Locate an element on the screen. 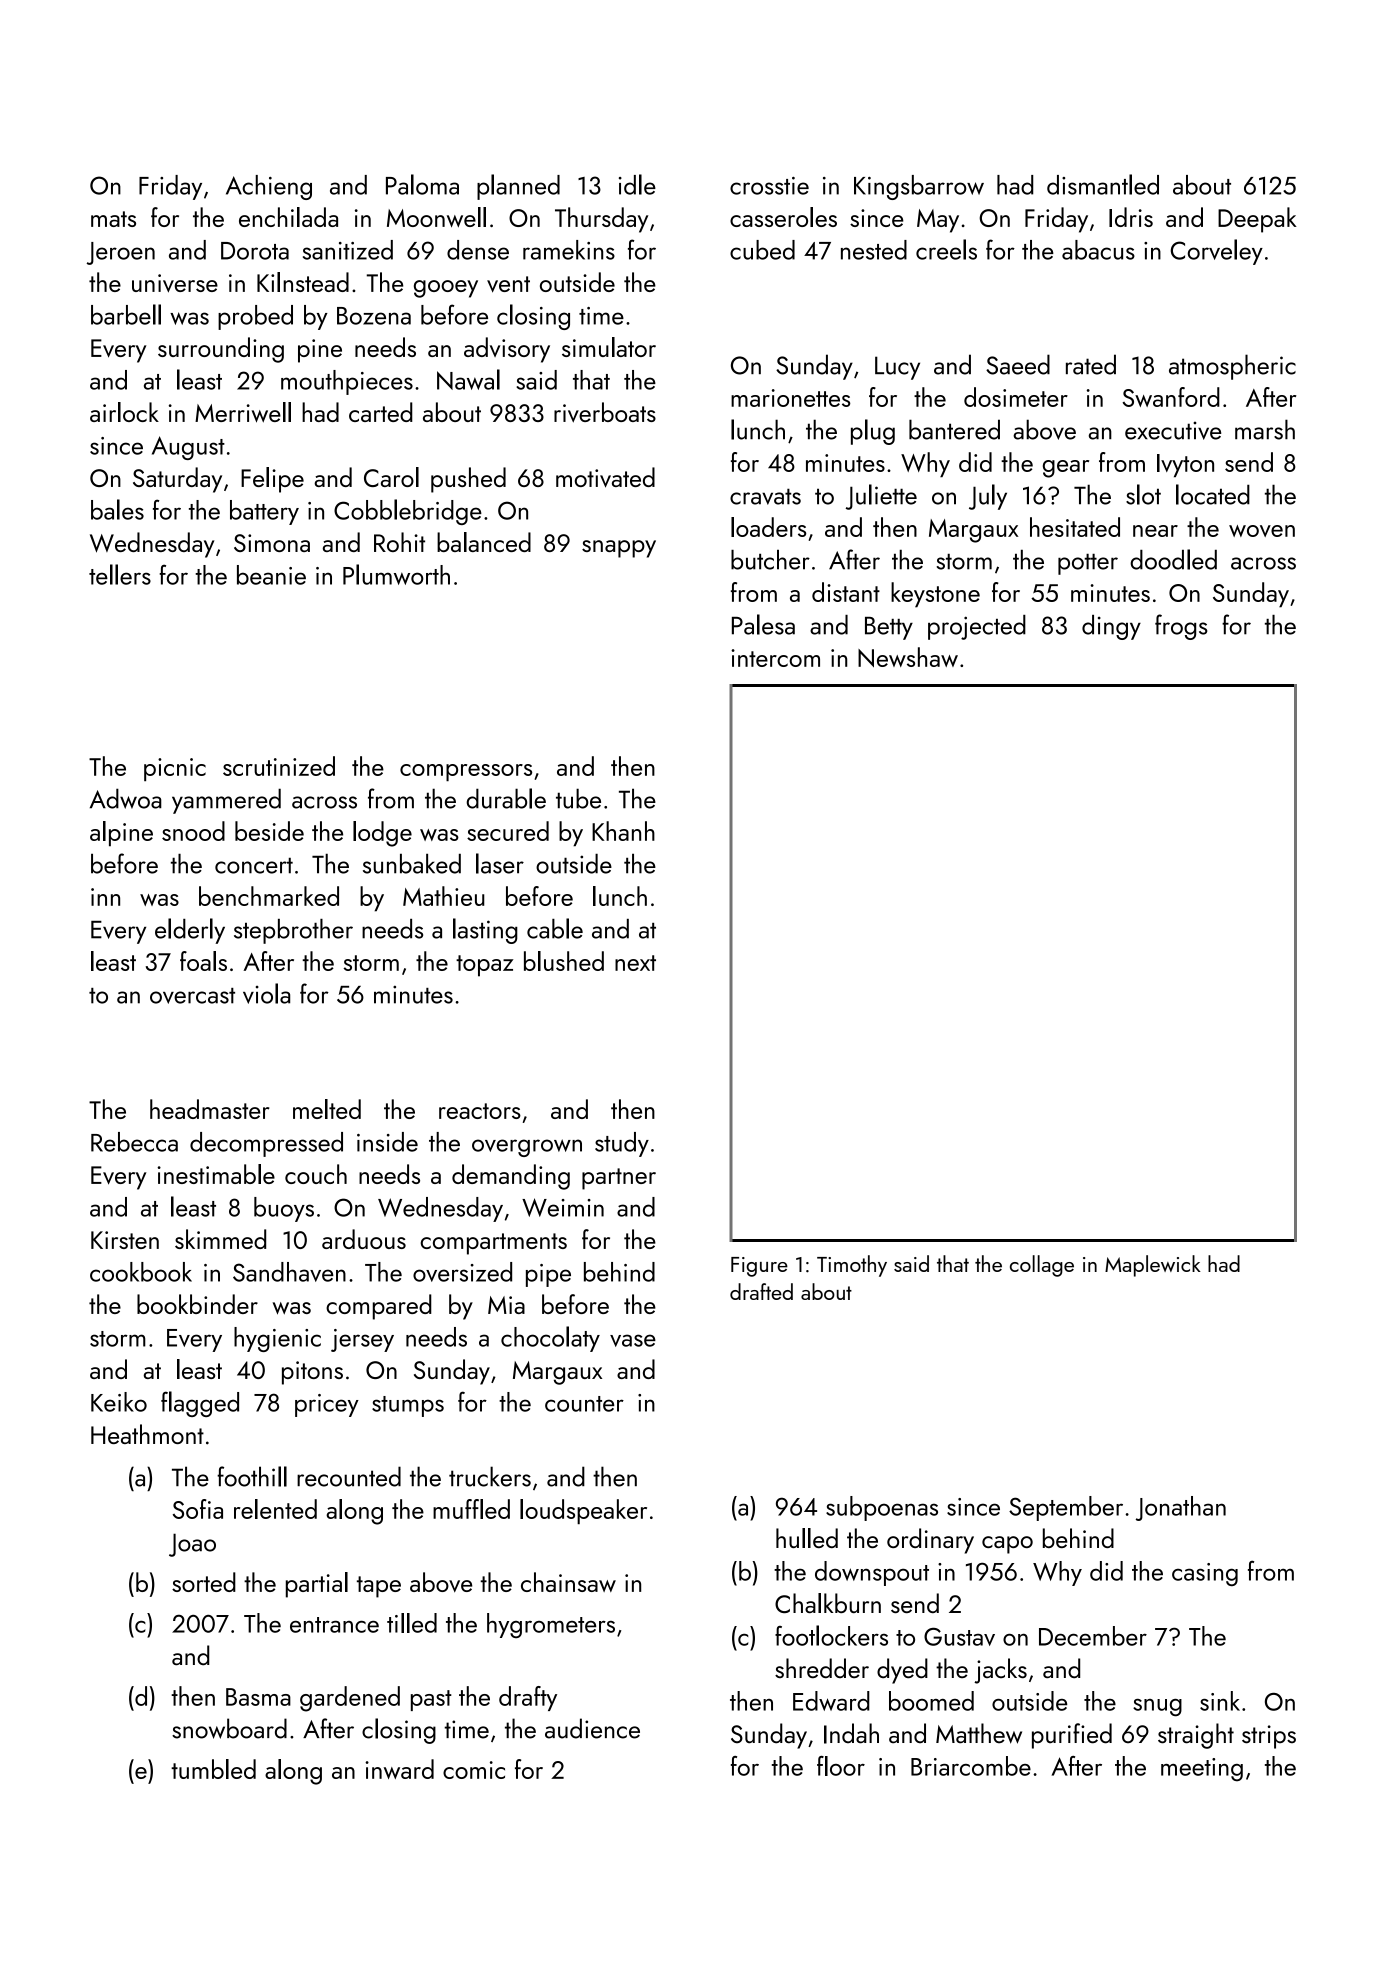 The width and height of the screenshot is (1386, 1969). inward is located at coordinates (399, 1769).
